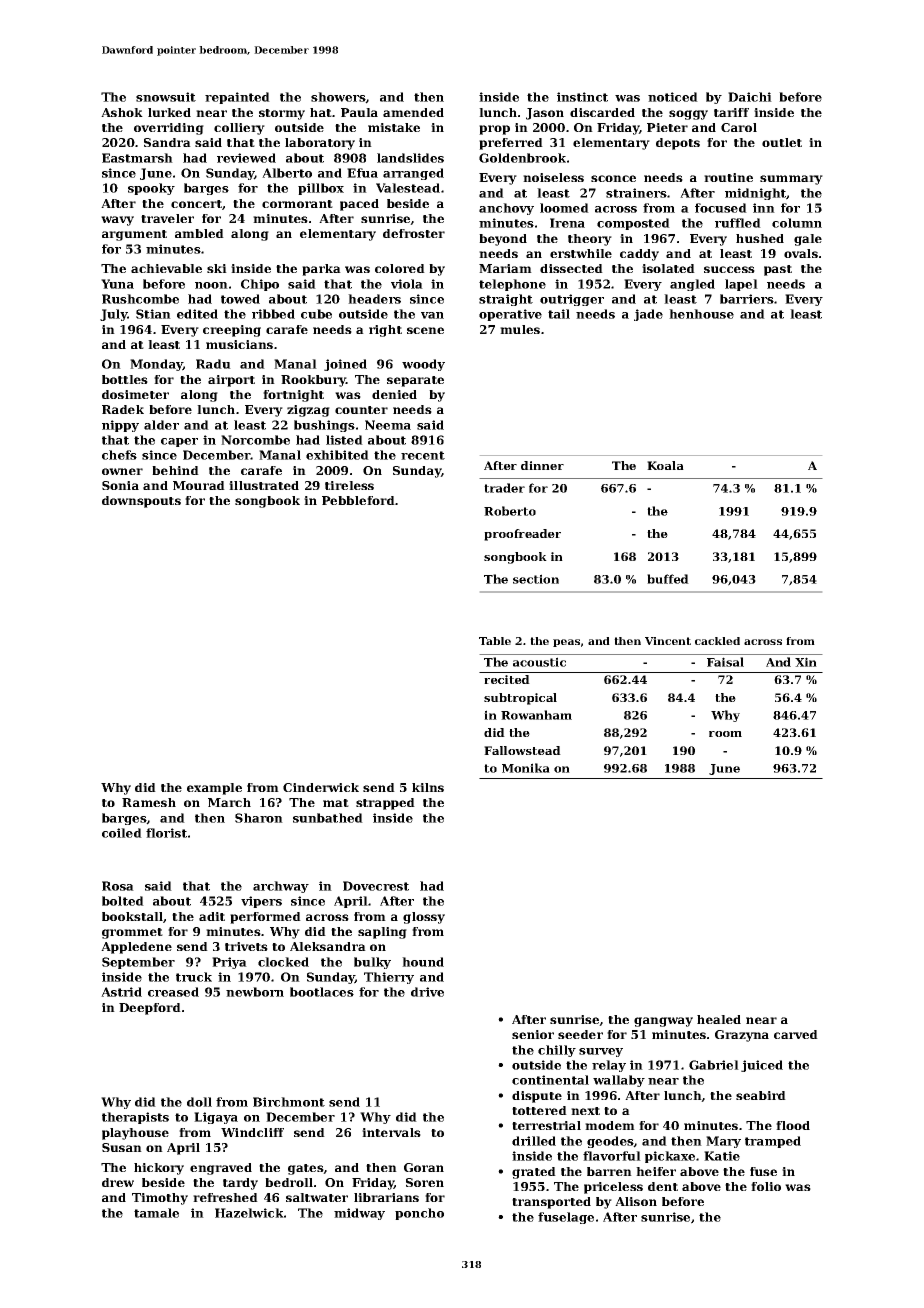 The width and height of the image is (924, 1308). Describe the element at coordinates (719, 1019) in the image. I see `healed` at that location.
